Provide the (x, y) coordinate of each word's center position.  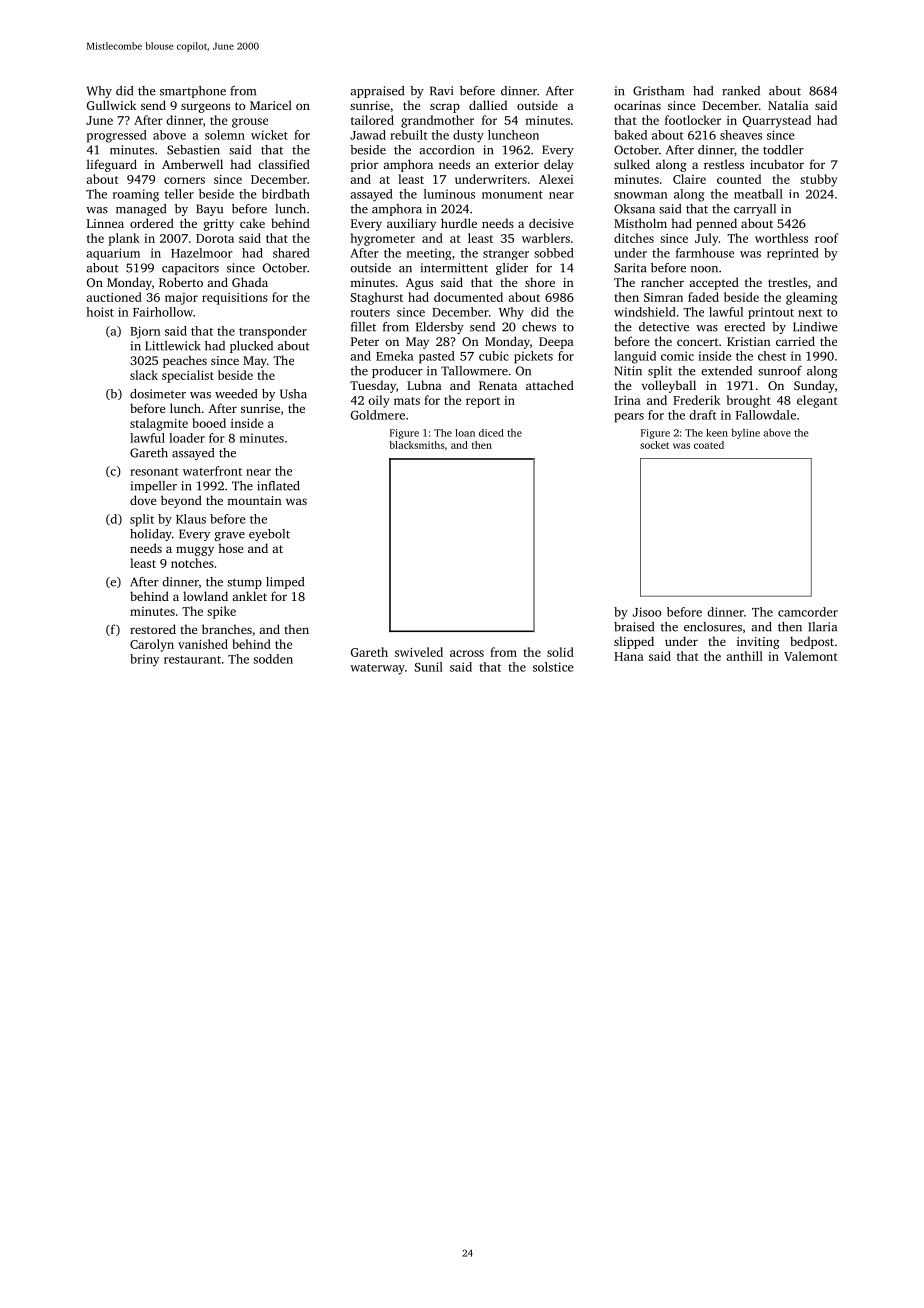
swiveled (419, 652)
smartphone (193, 92)
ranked (741, 91)
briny (144, 660)
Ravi (441, 91)
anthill (744, 656)
